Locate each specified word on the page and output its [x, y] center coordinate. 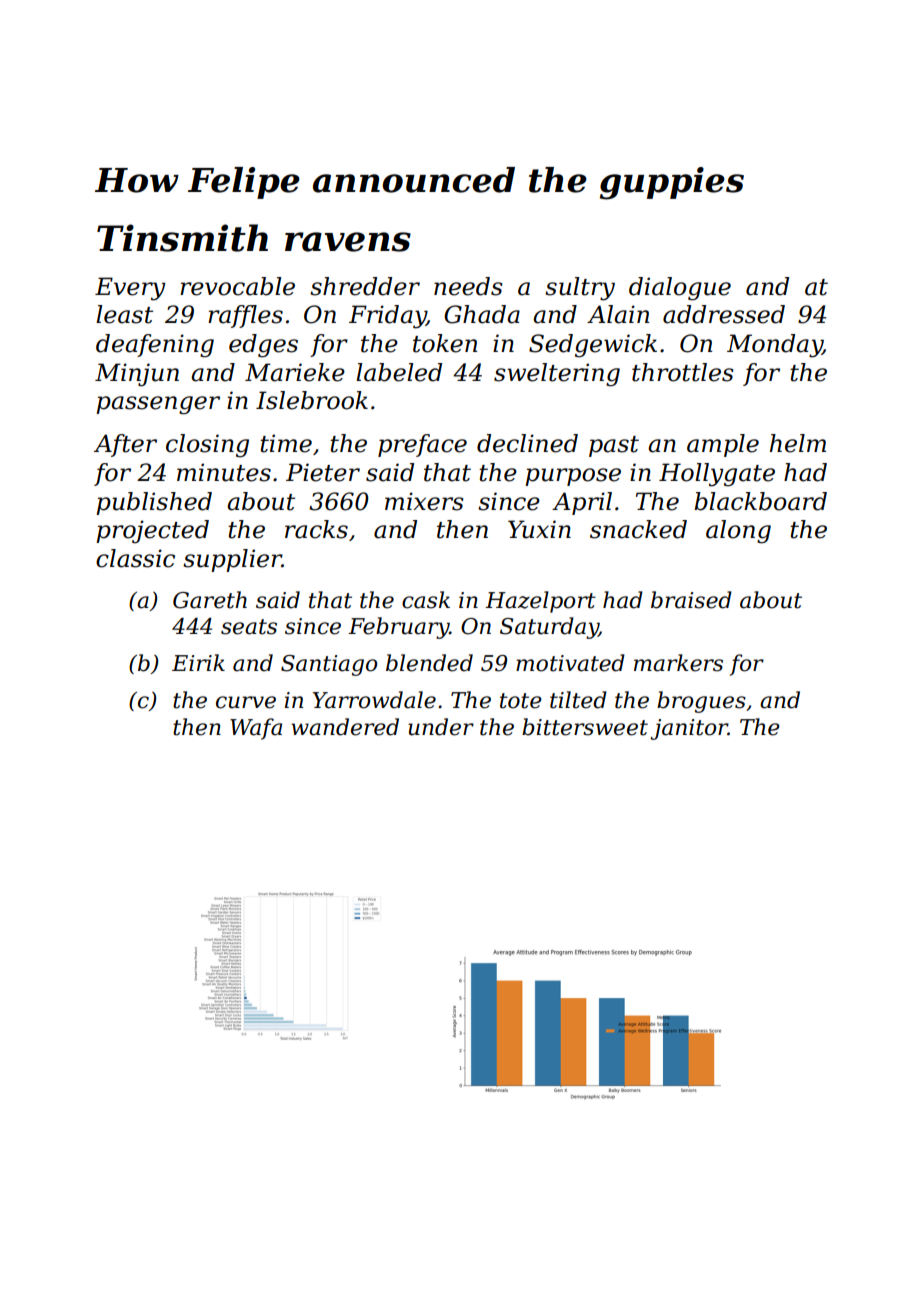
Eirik [198, 662]
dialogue [680, 289]
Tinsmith [182, 238]
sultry [580, 289]
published [154, 503]
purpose [573, 477]
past [614, 446]
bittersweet [585, 727]
